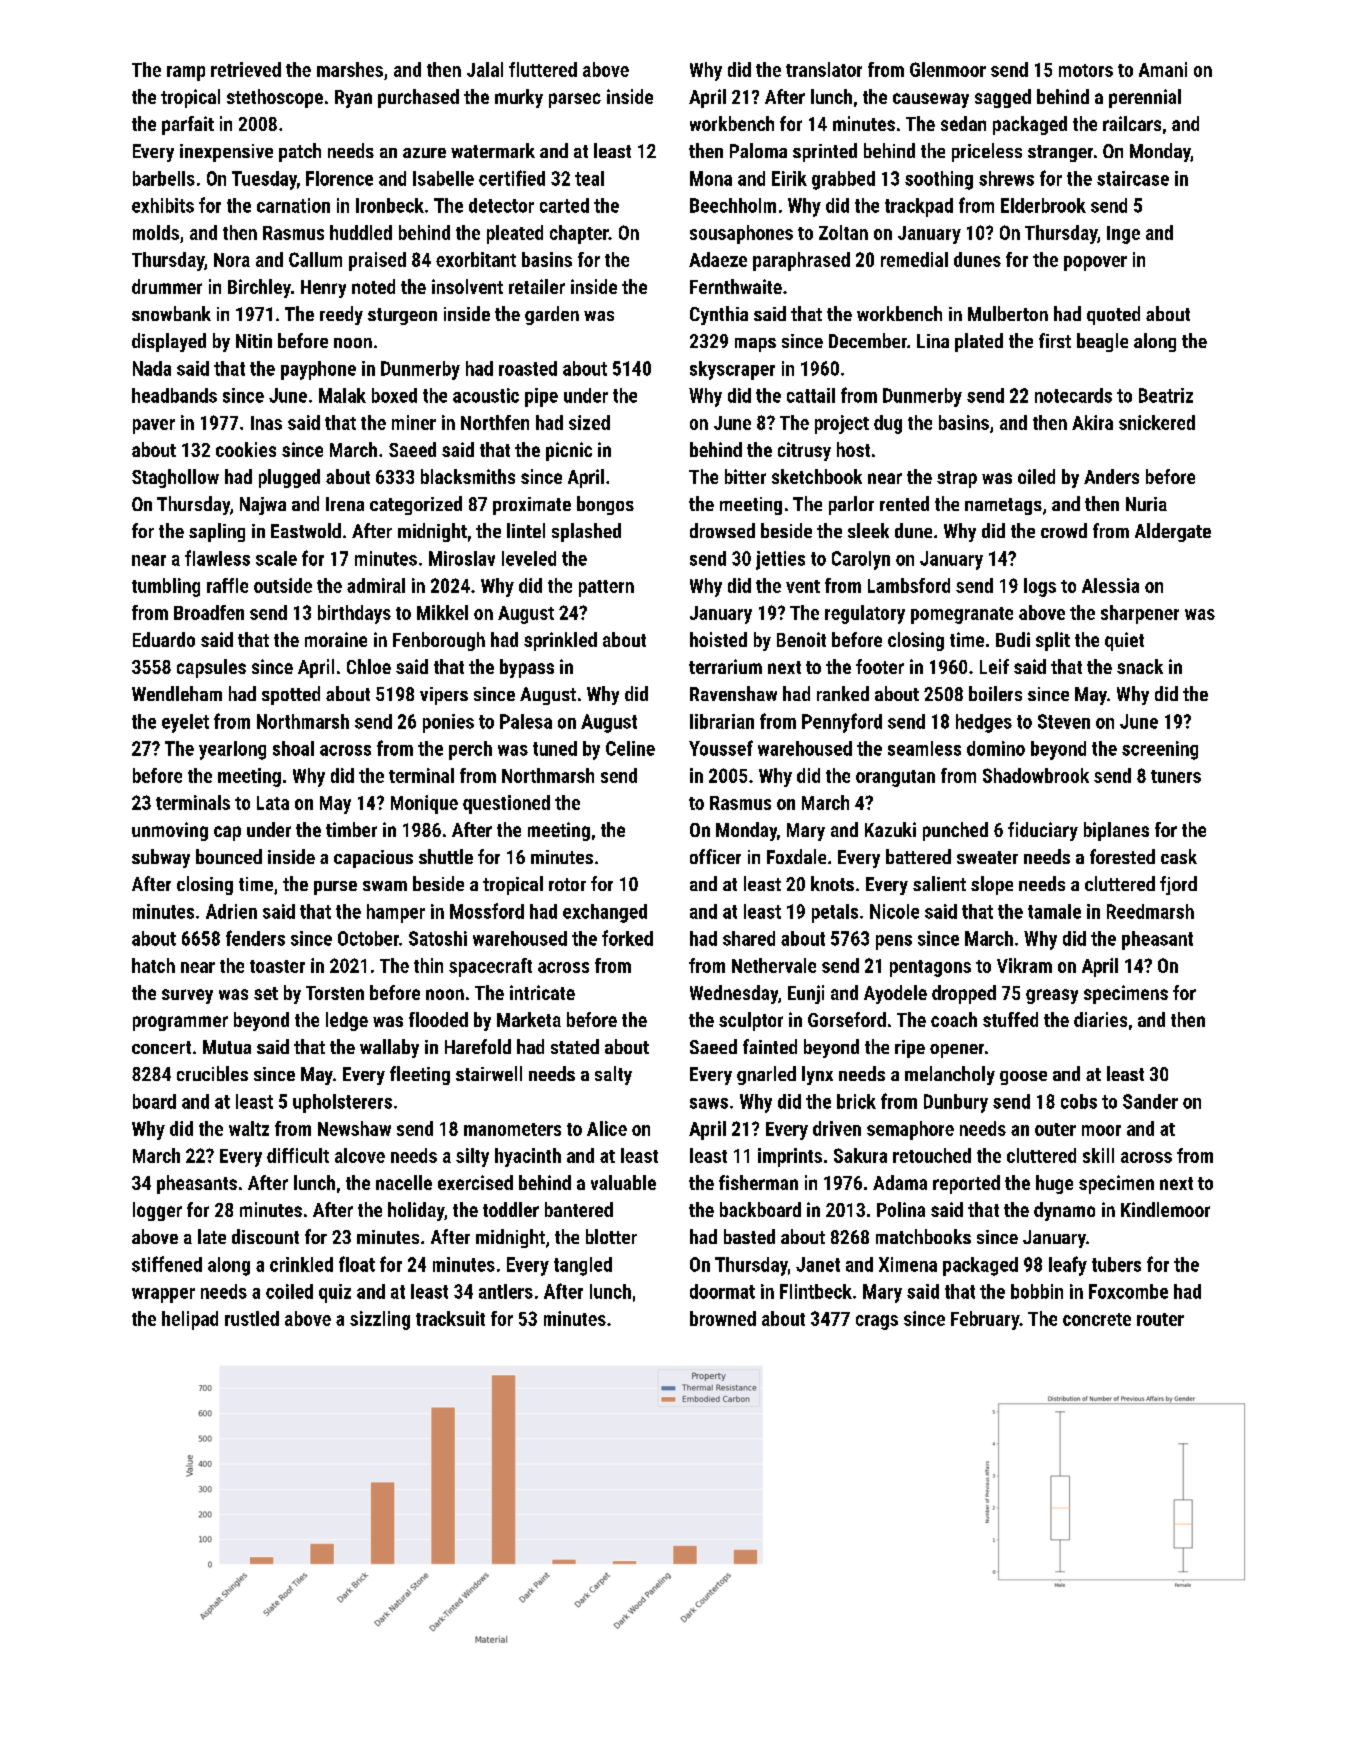 This screenshot has width=1348, height=1744. Describe the element at coordinates (485, 69) in the screenshot. I see `Jalal` at that location.
